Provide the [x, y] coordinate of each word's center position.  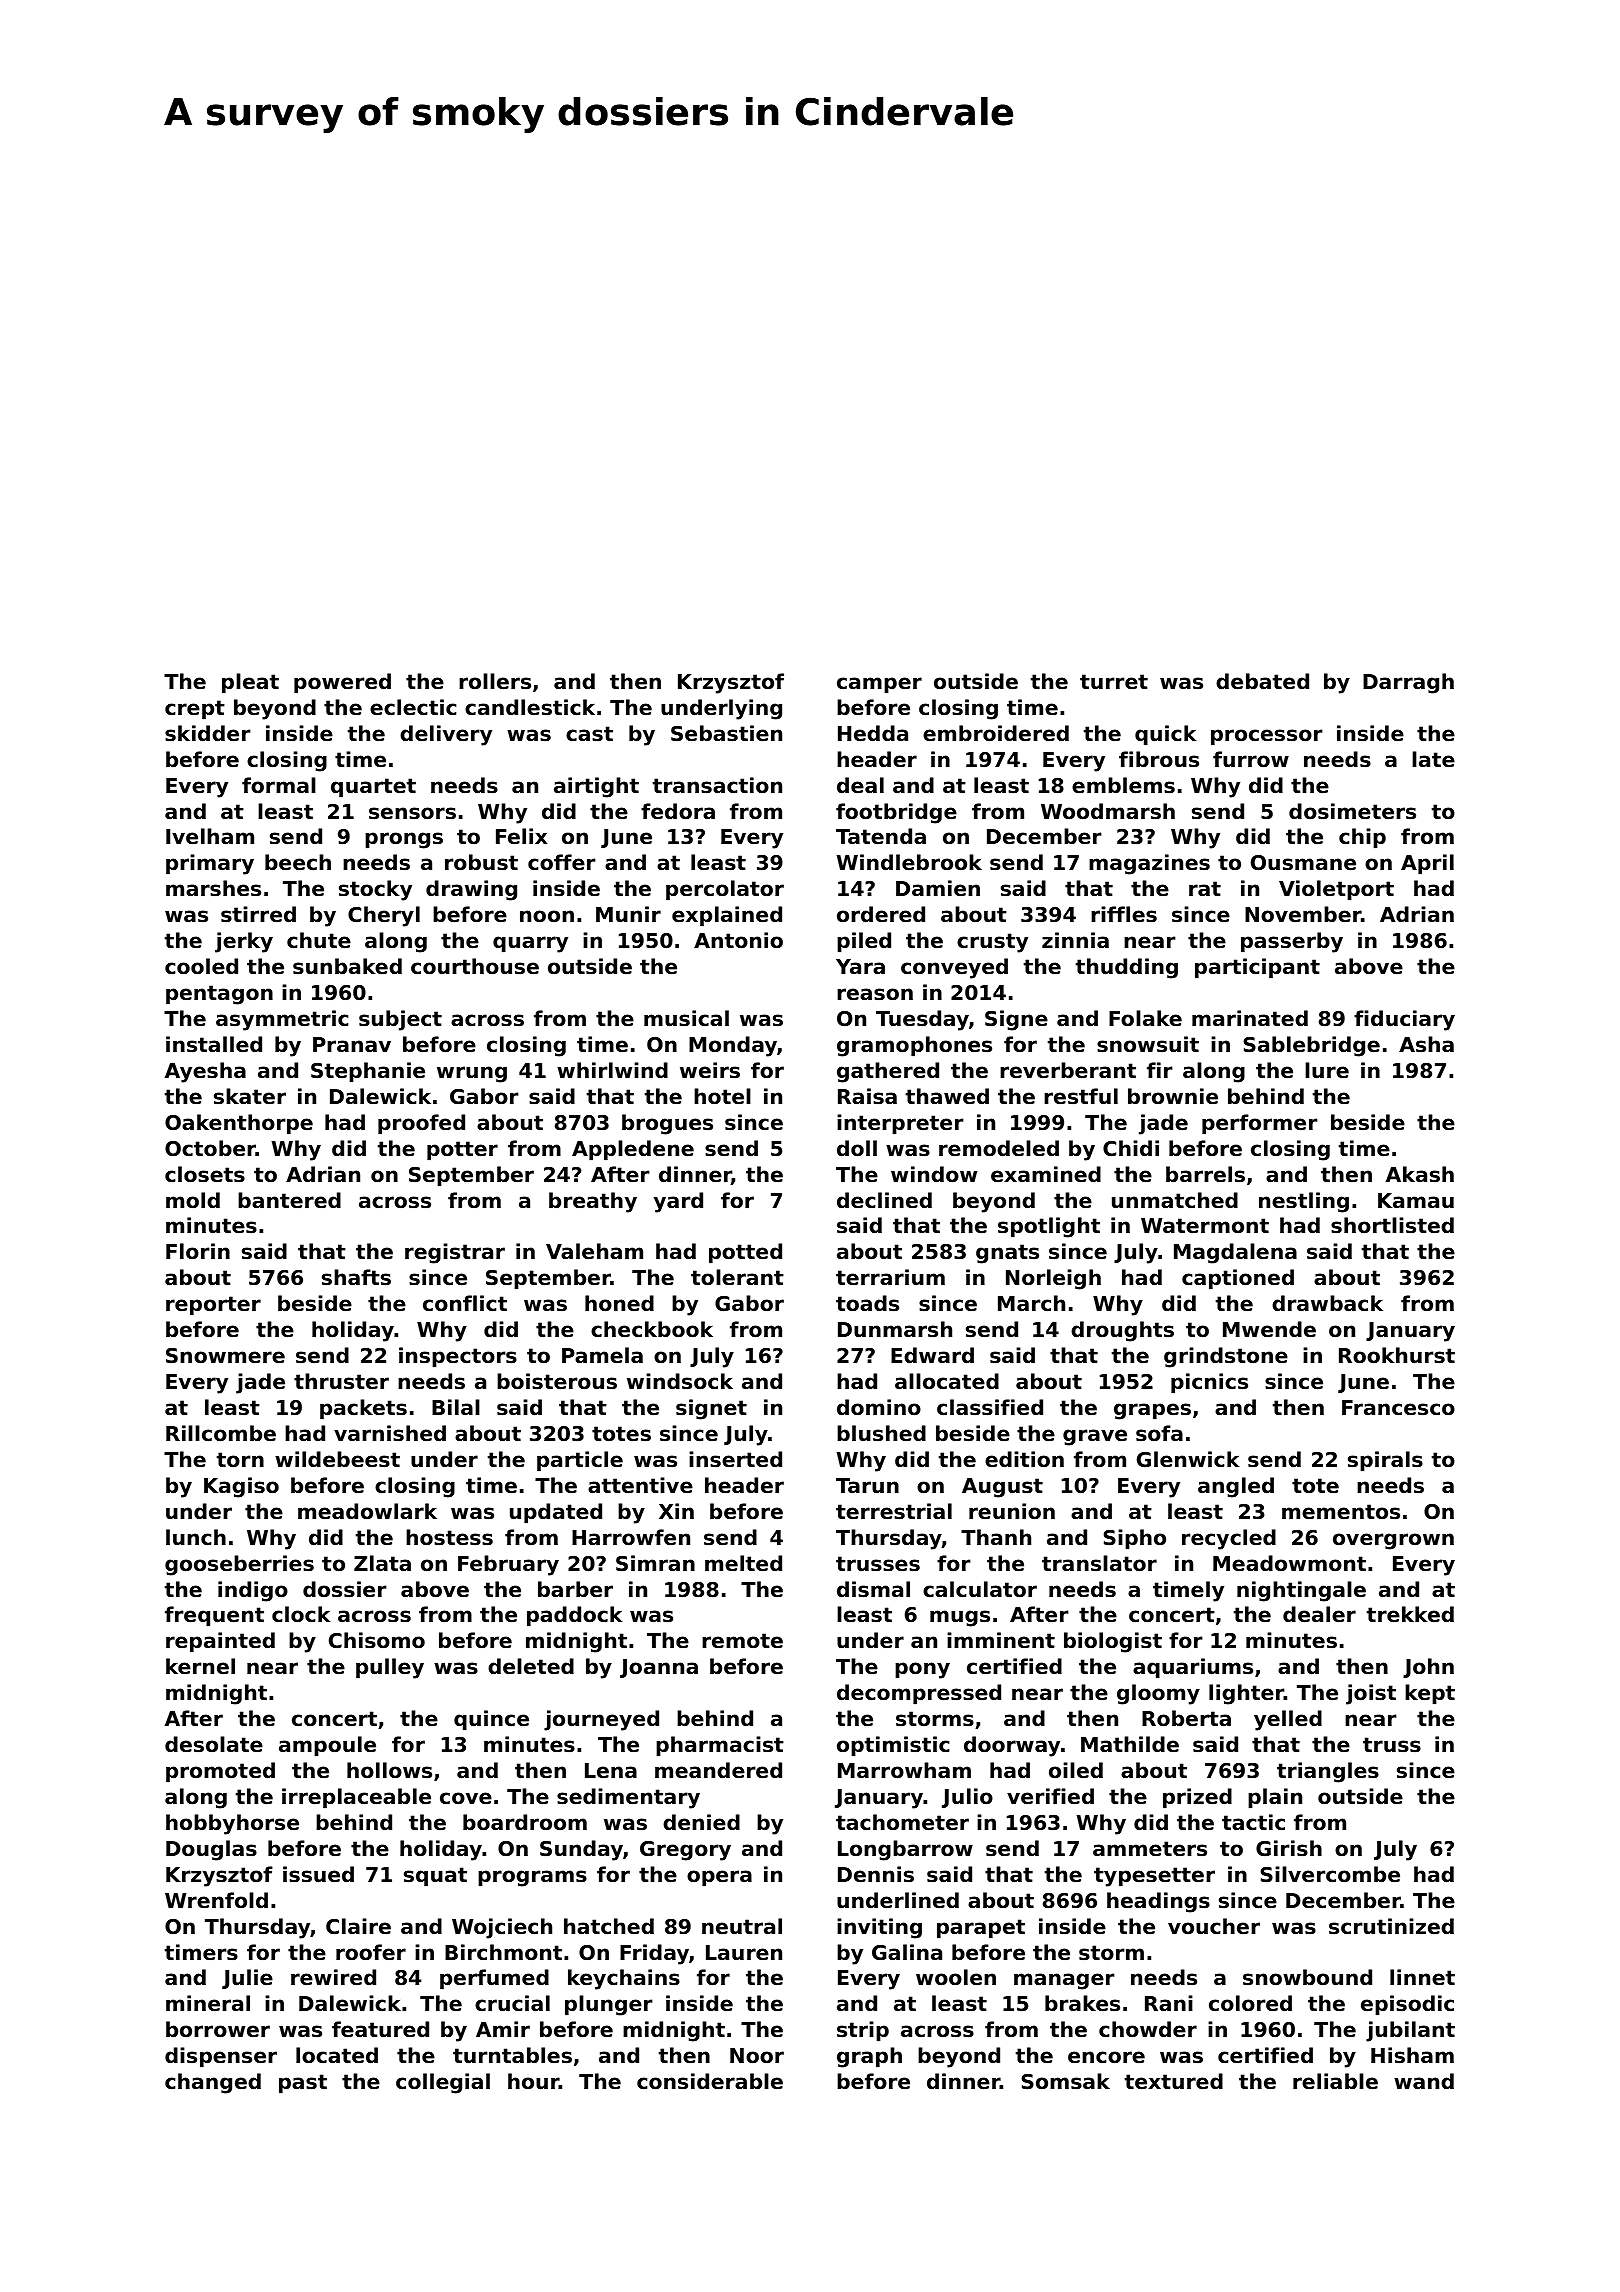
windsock [680, 1381]
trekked [1410, 1614]
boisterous [557, 1381]
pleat [250, 683]
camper [879, 685]
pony [922, 1670]
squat [435, 1877]
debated [1262, 681]
